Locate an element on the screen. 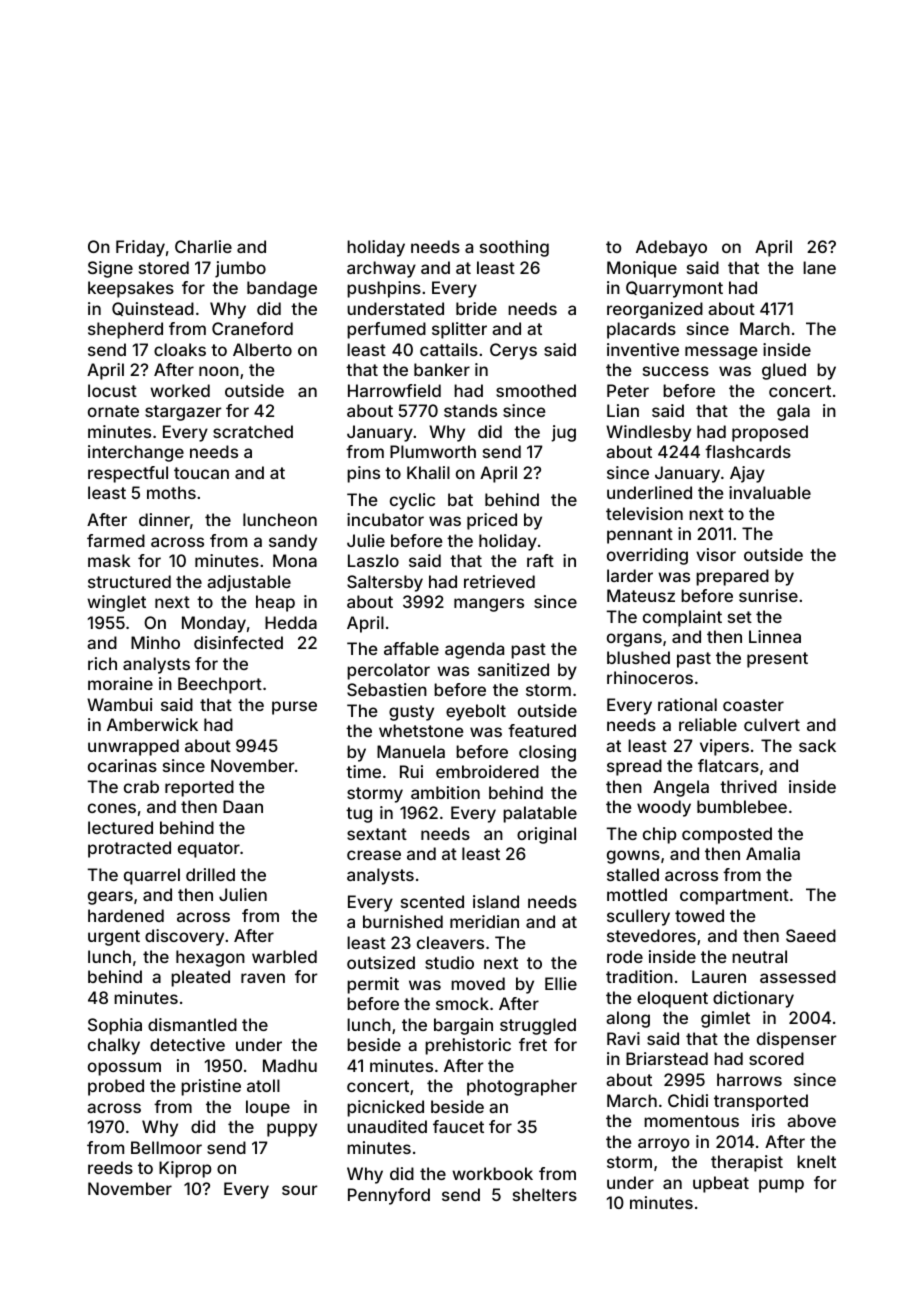  stored is located at coordinates (164, 267).
